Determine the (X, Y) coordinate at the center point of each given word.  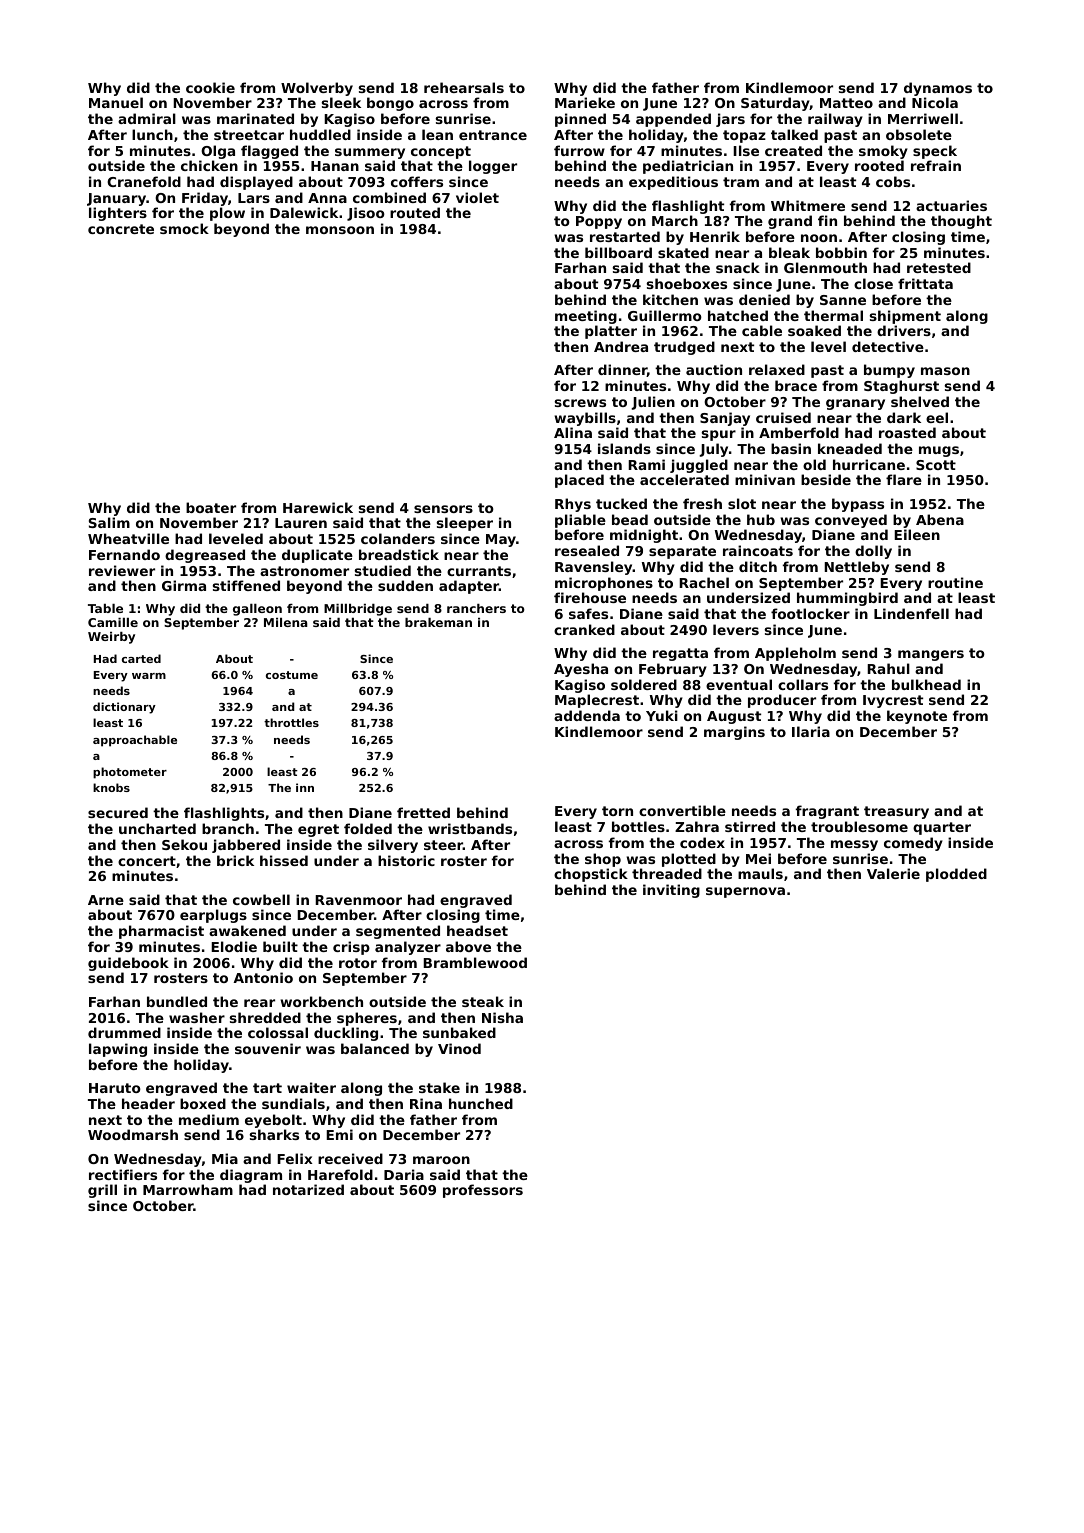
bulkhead (926, 684)
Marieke (585, 102)
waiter (311, 1087)
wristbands (470, 828)
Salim (109, 522)
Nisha (502, 1017)
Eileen (917, 534)
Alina (573, 432)
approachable (135, 741)
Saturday (775, 104)
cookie (210, 87)
